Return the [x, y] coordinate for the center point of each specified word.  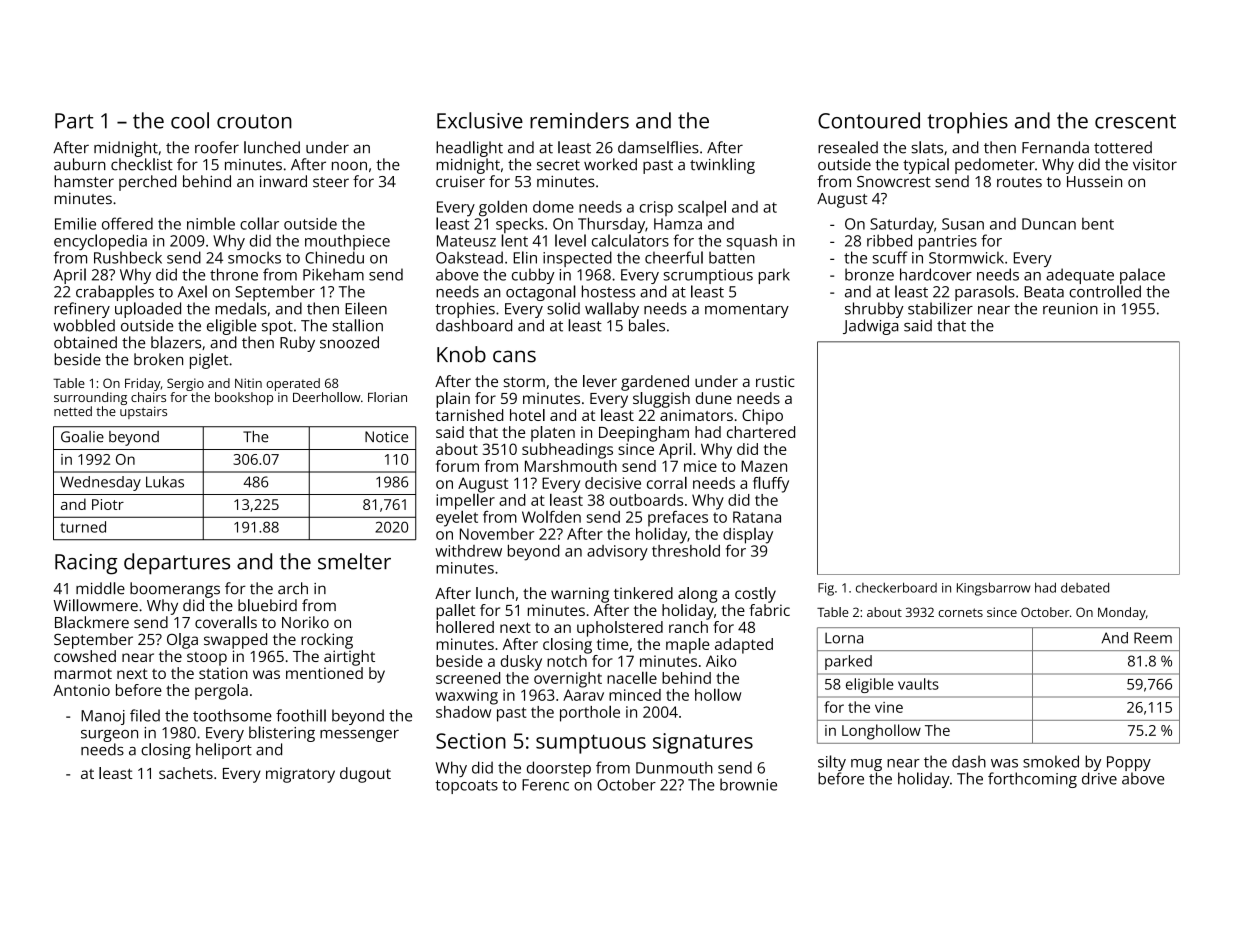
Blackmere [92, 622]
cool [190, 120]
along [697, 595]
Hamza [678, 224]
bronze [869, 274]
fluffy [771, 484]
